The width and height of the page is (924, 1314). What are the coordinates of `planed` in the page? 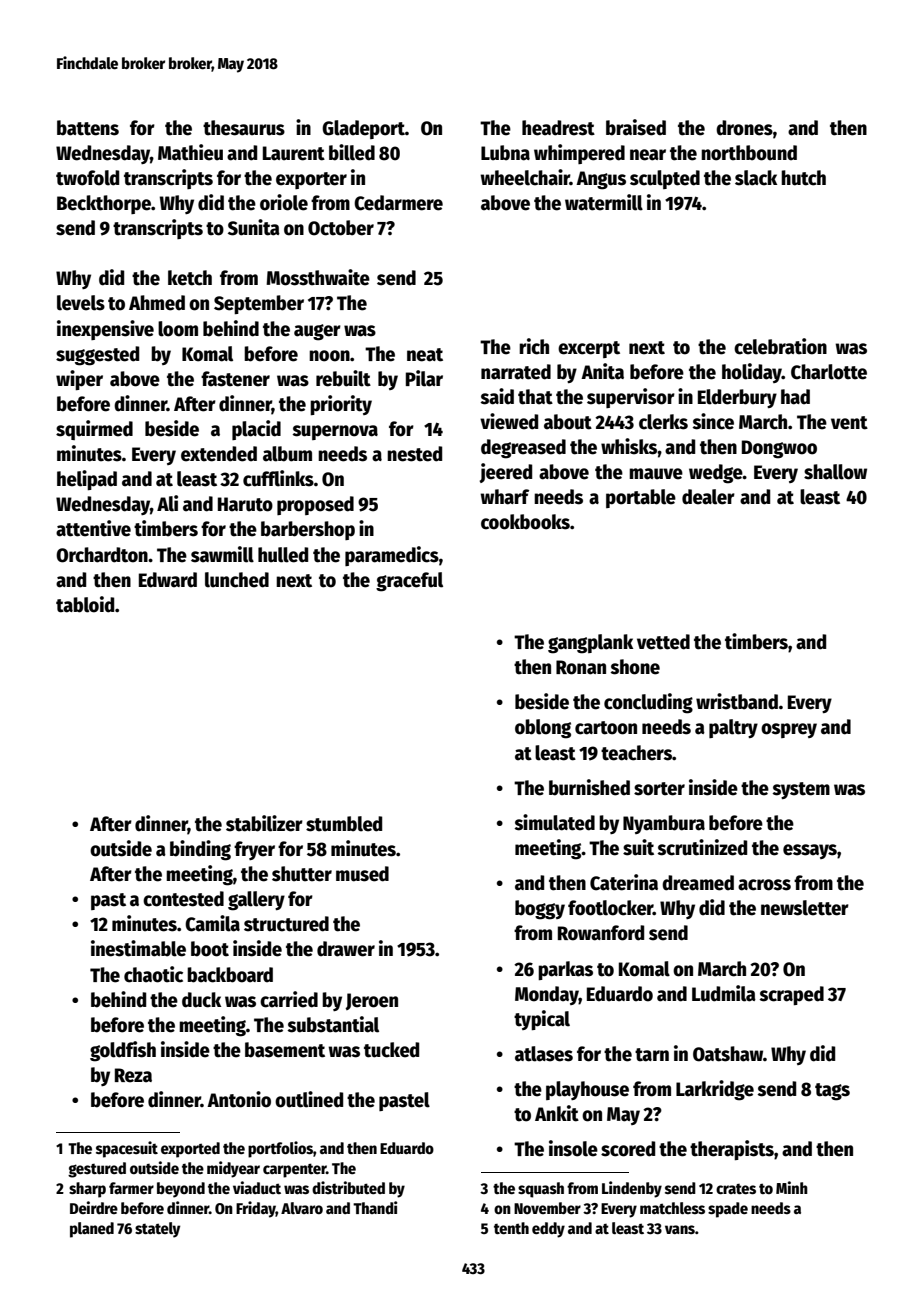 It's located at (92, 1230).
